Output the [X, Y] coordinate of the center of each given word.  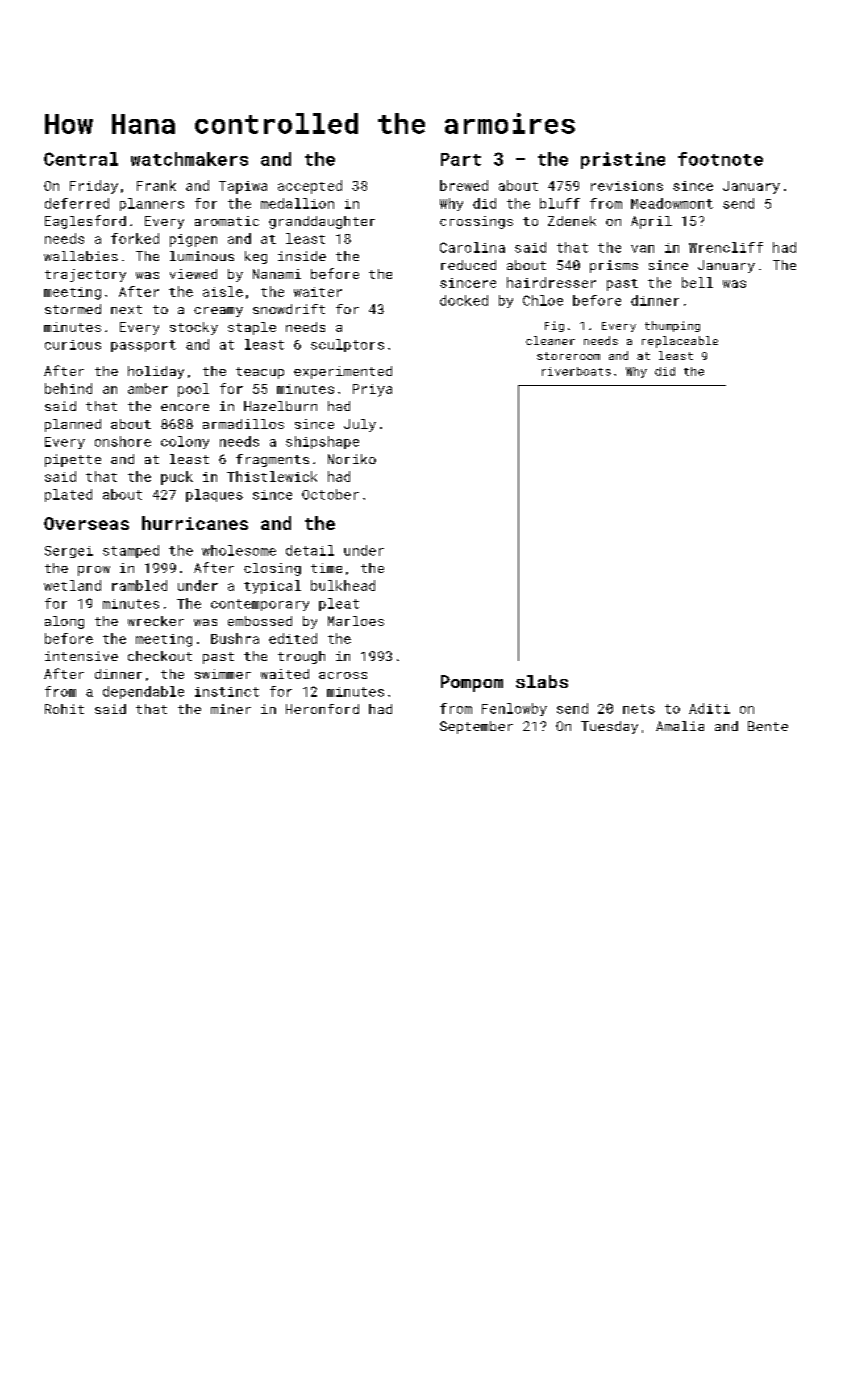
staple [252, 328]
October [330, 494]
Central [81, 159]
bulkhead [343, 585]
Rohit [64, 709]
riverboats [576, 371]
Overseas [86, 523]
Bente [768, 726]
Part [461, 159]
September [476, 727]
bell [697, 282]
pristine [623, 160]
